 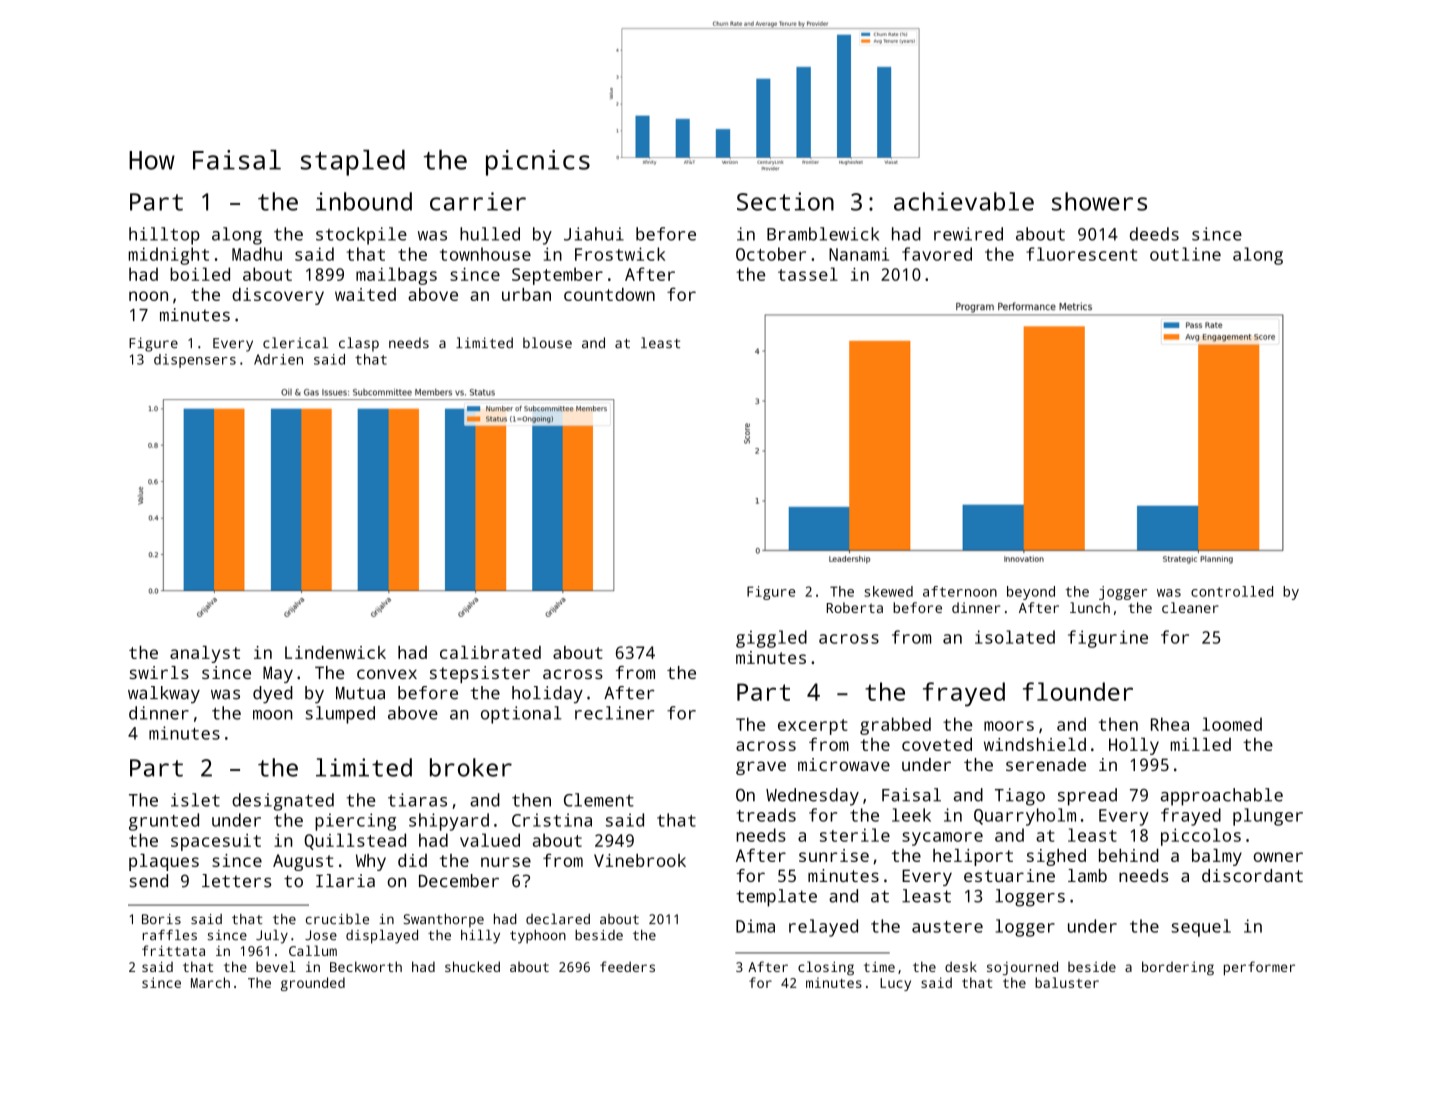 I want to click on leek, so click(x=911, y=815).
